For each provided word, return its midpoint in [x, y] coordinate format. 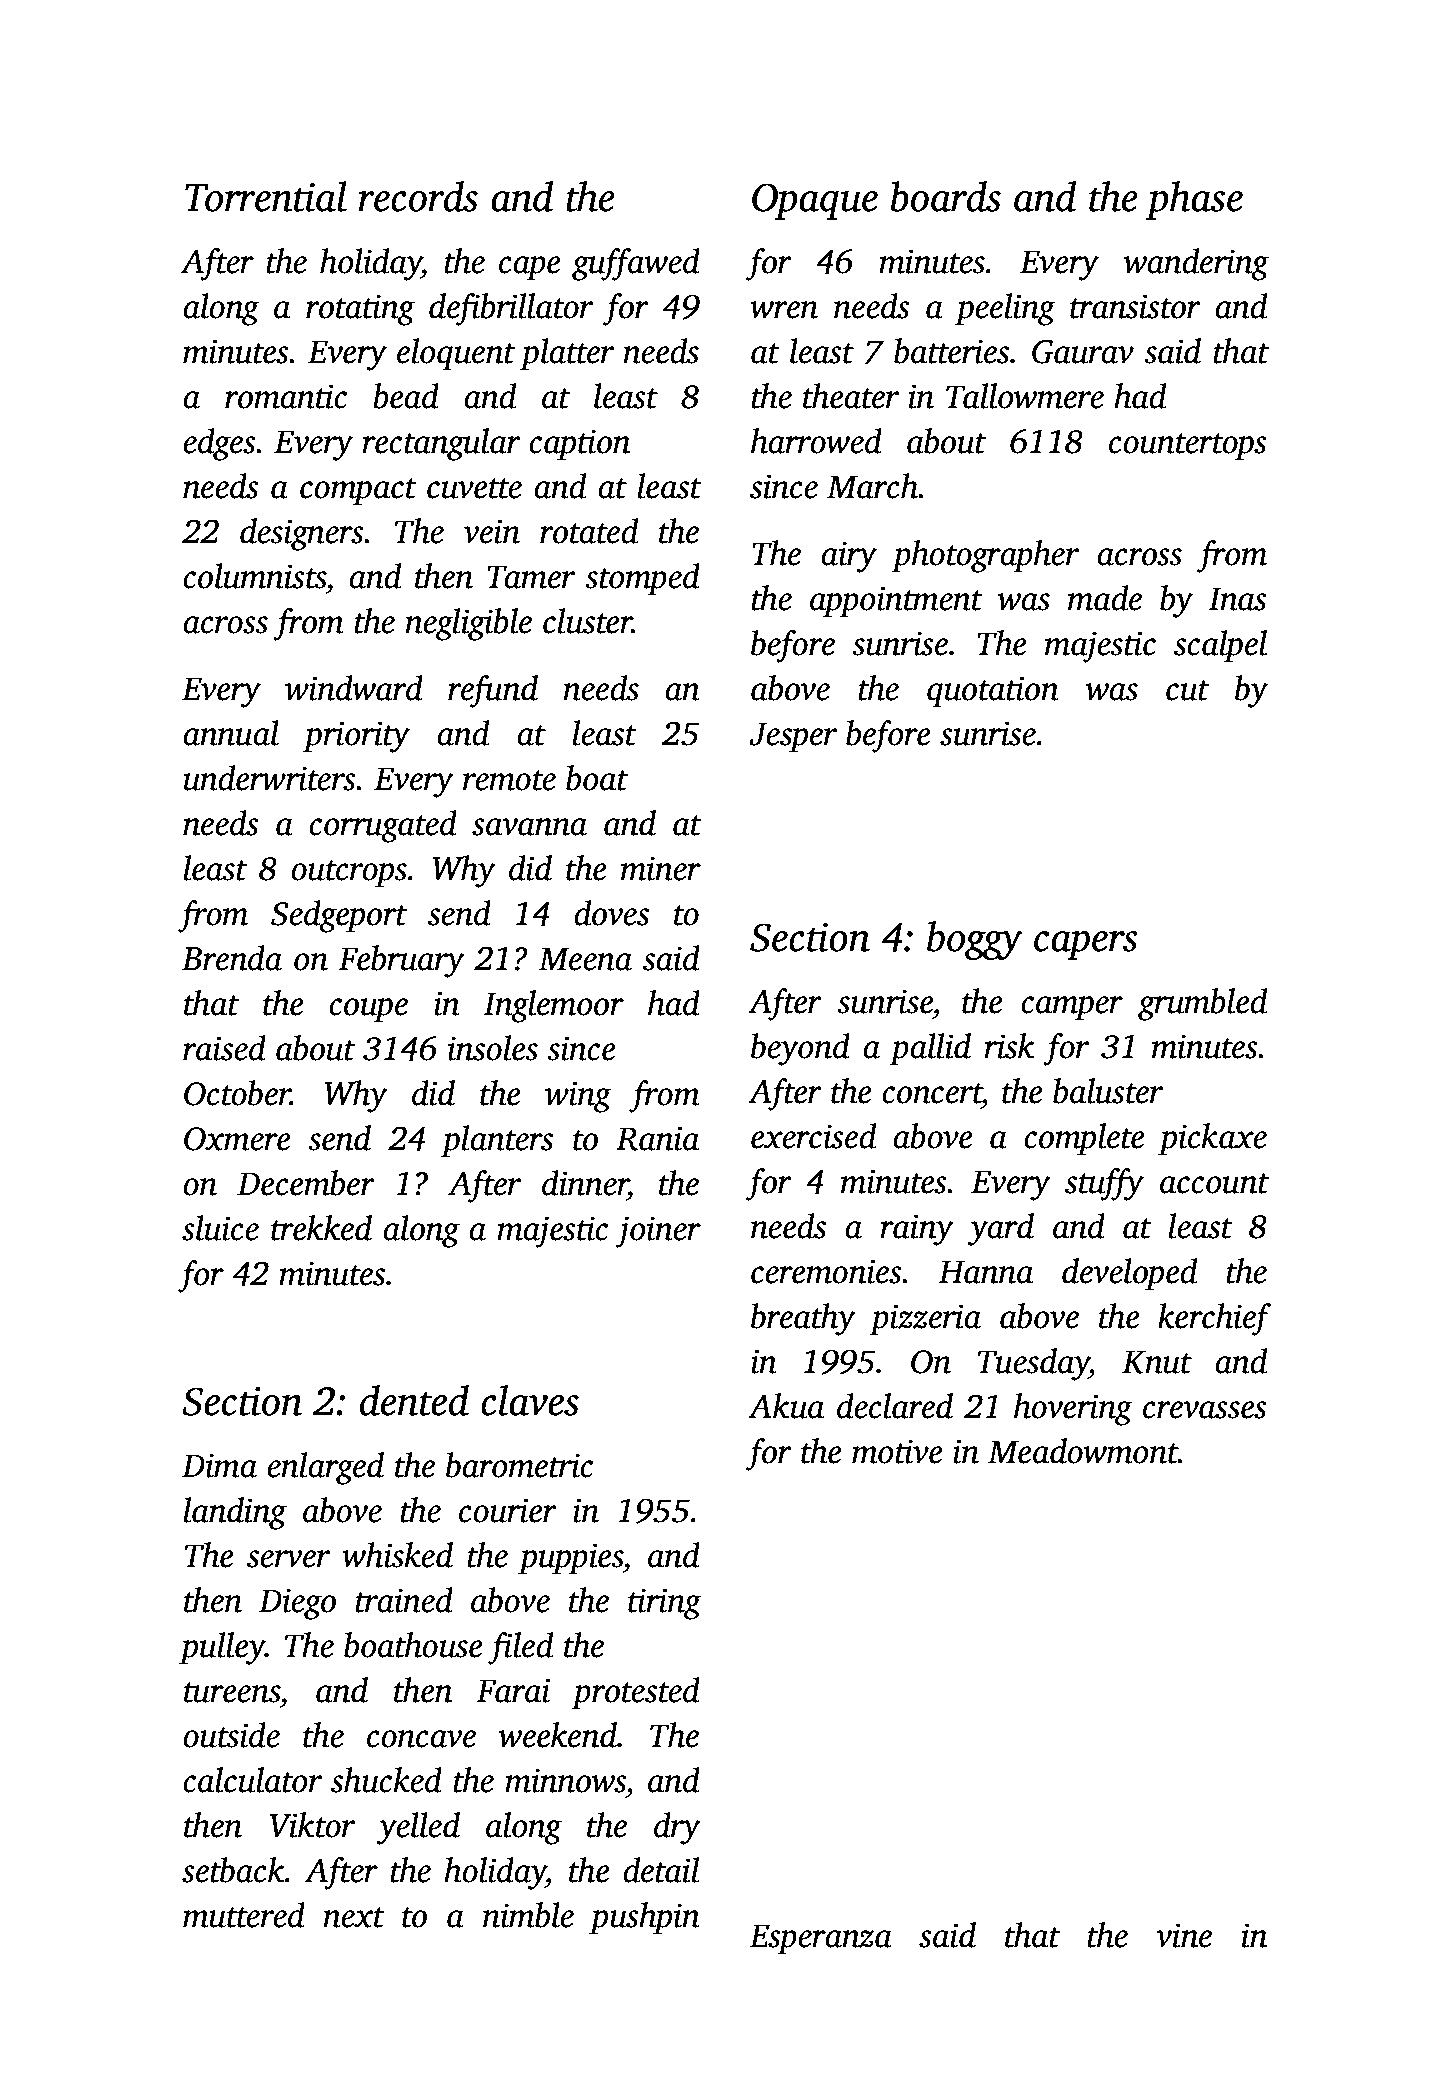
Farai [513, 1690]
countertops [1188, 447]
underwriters [269, 778]
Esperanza [820, 1939]
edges [219, 444]
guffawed [636, 264]
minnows [565, 1780]
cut [1187, 690]
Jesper [793, 737]
